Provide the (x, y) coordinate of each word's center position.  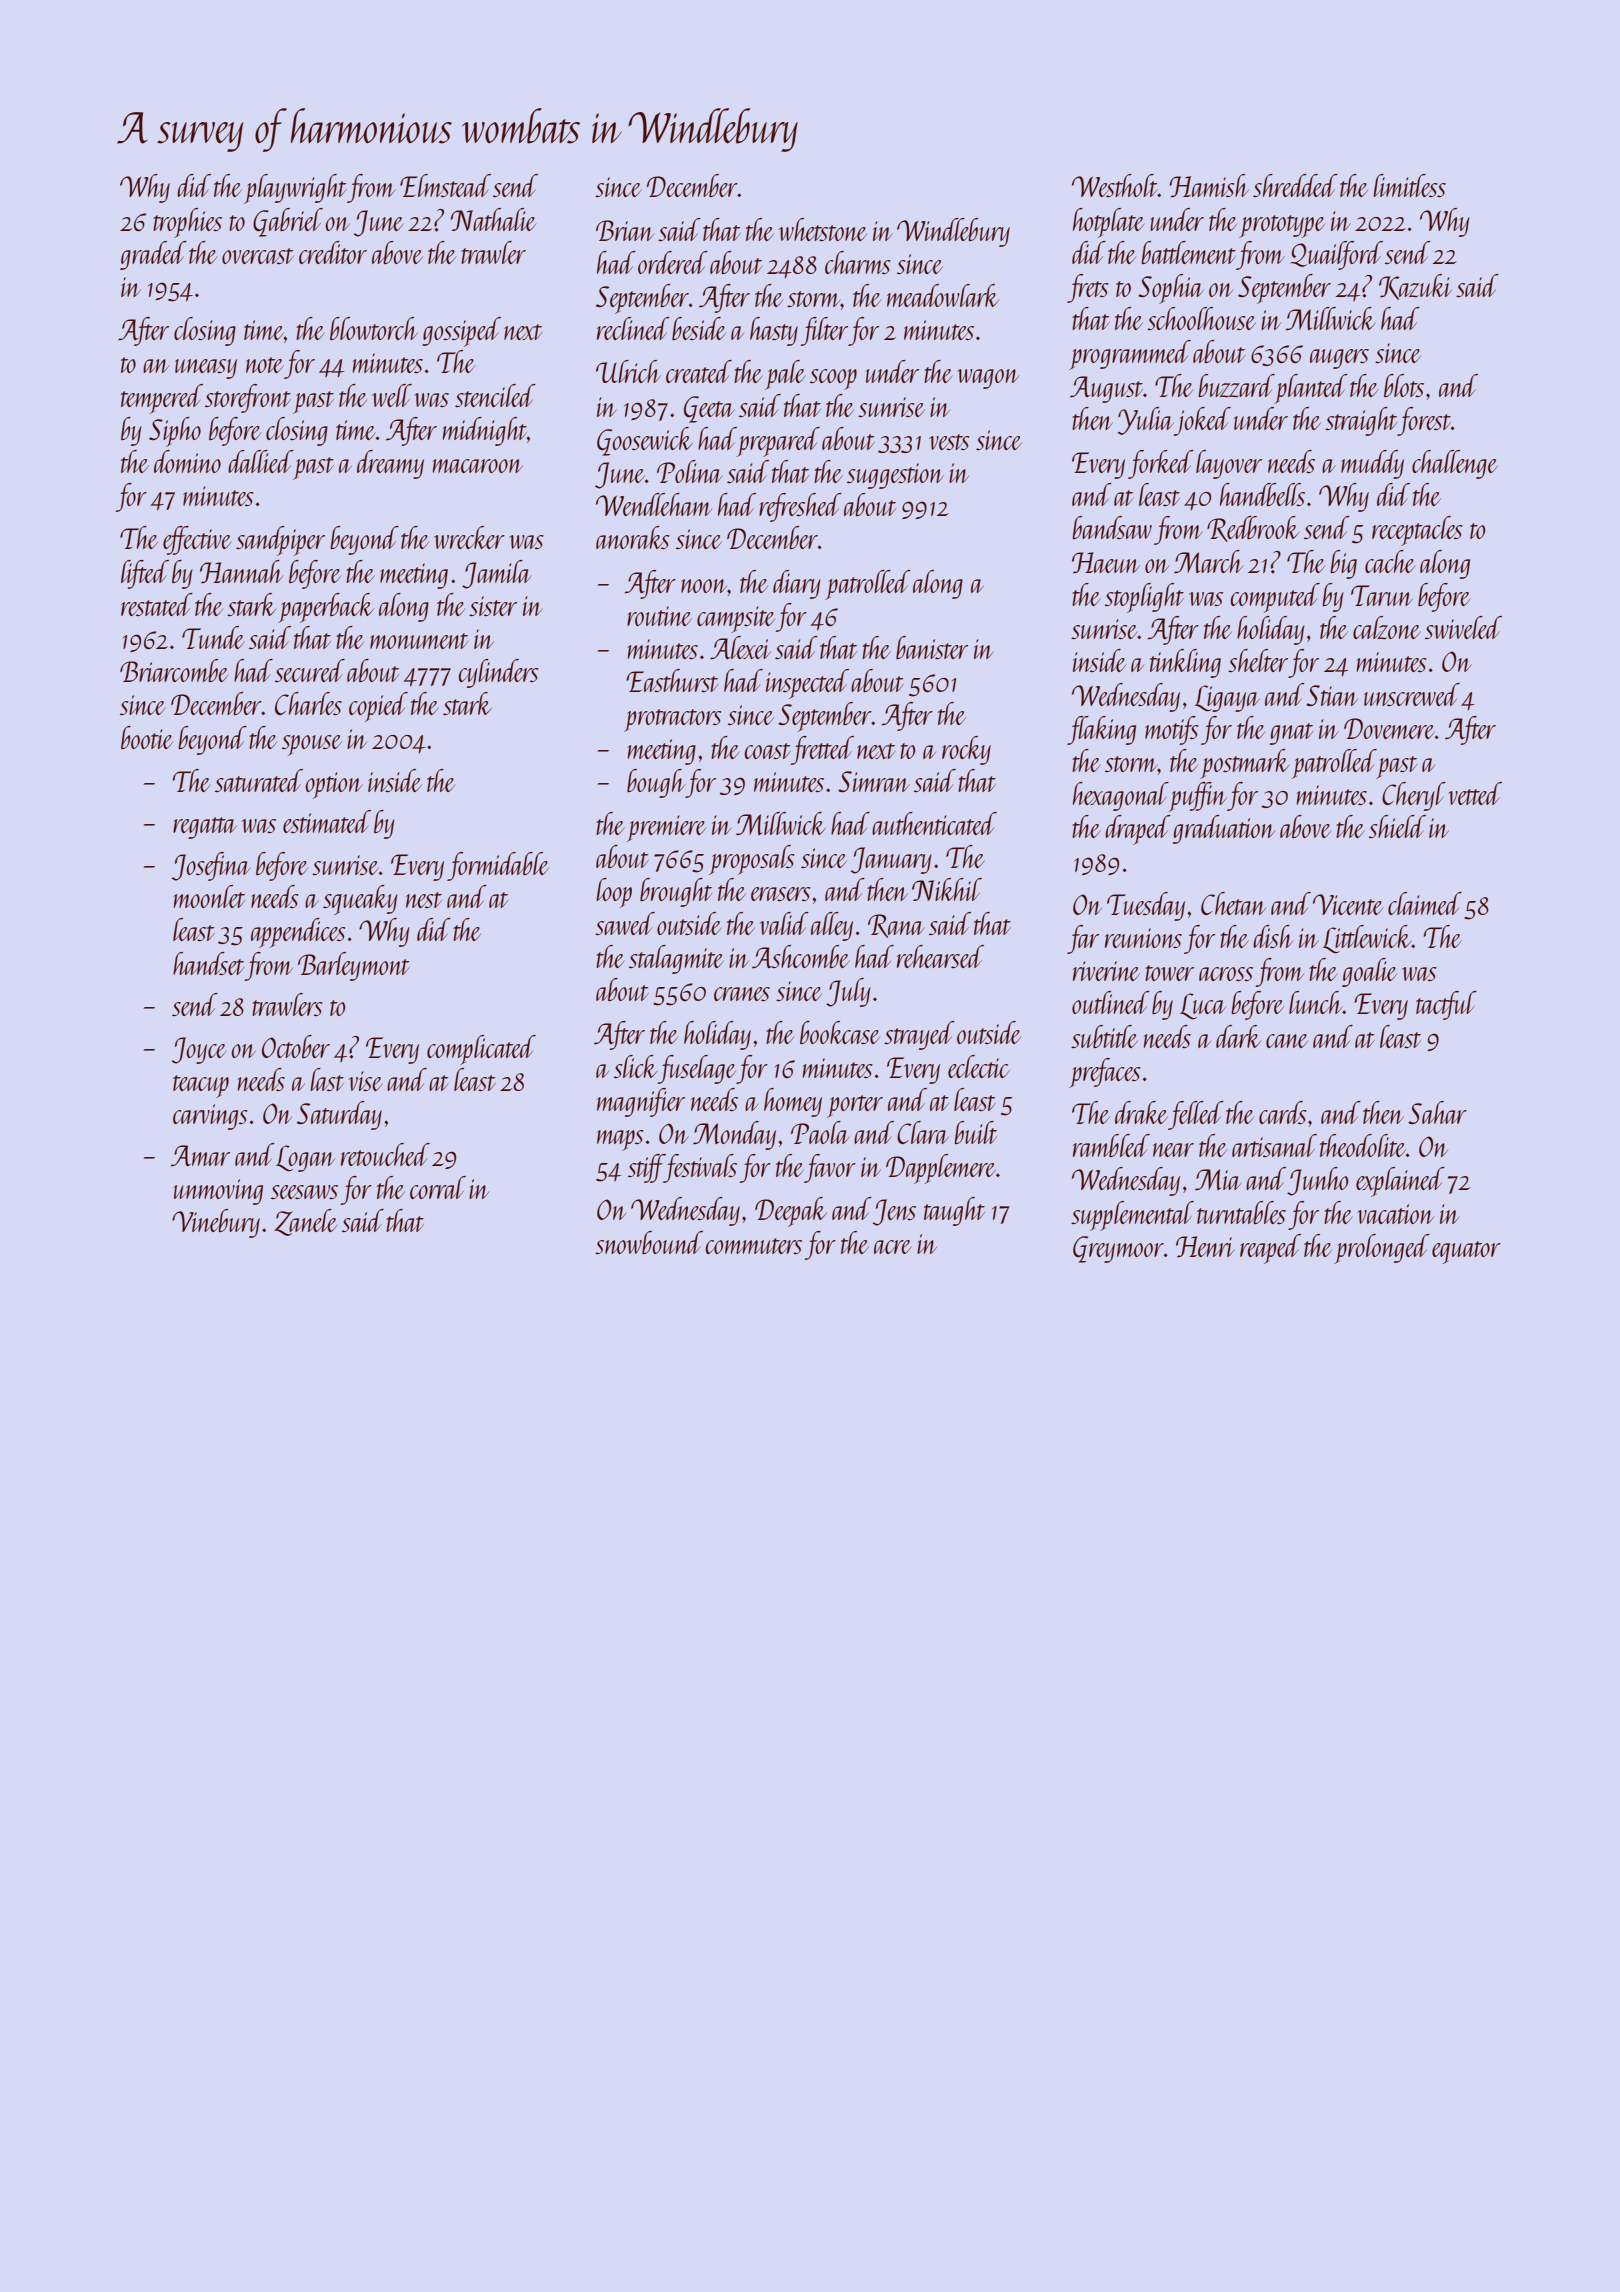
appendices (298, 933)
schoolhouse (1201, 318)
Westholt (1115, 185)
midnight (485, 431)
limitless (1409, 185)
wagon (988, 379)
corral (438, 1187)
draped (1138, 830)
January (891, 860)
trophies (187, 223)
